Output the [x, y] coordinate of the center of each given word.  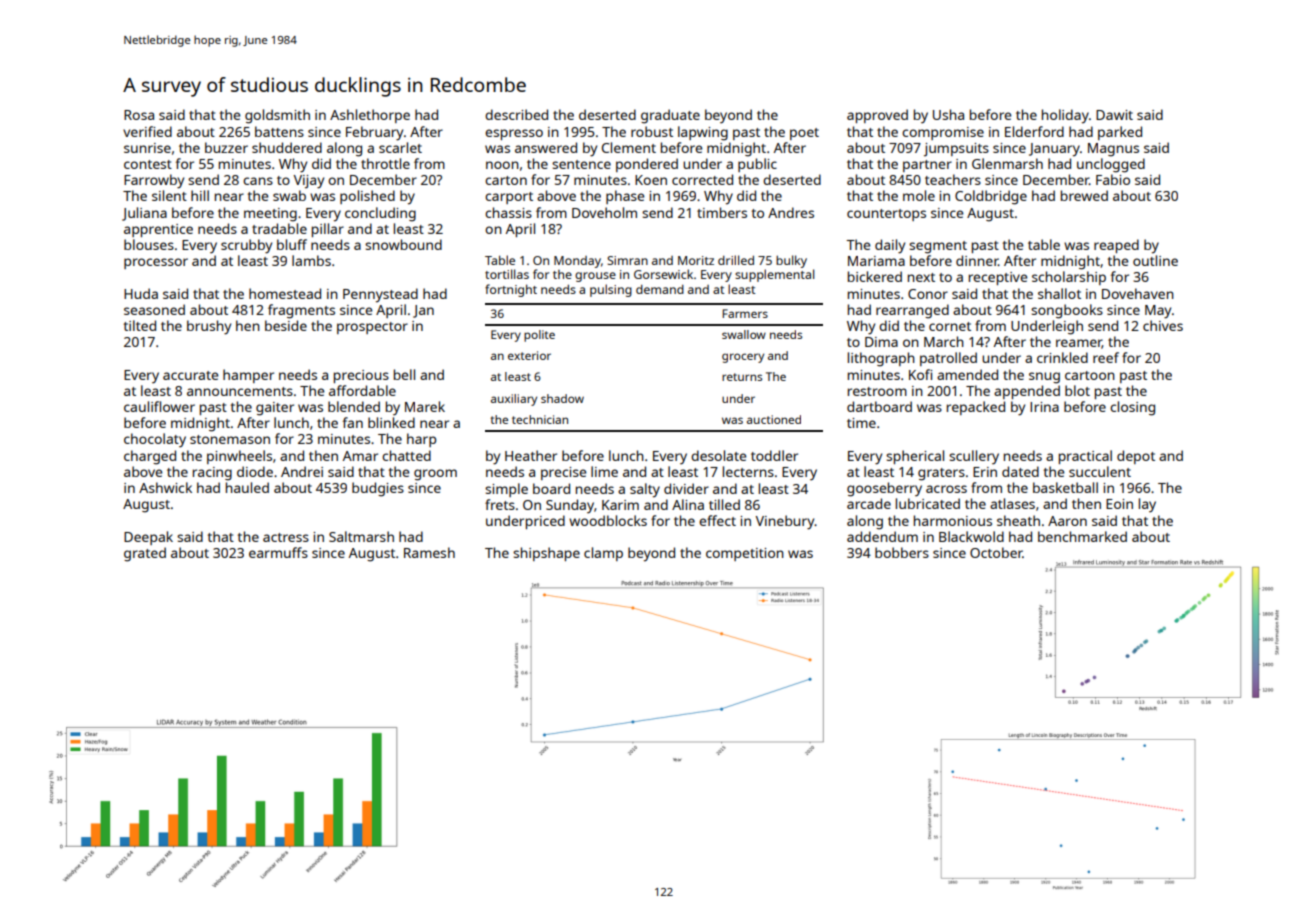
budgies [378, 489]
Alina [688, 504]
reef [1106, 357]
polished [367, 197]
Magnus [1113, 150]
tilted [140, 325]
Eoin [1119, 504]
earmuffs [278, 552]
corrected [702, 179]
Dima [881, 342]
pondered [647, 165]
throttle [385, 163]
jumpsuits [956, 149]
